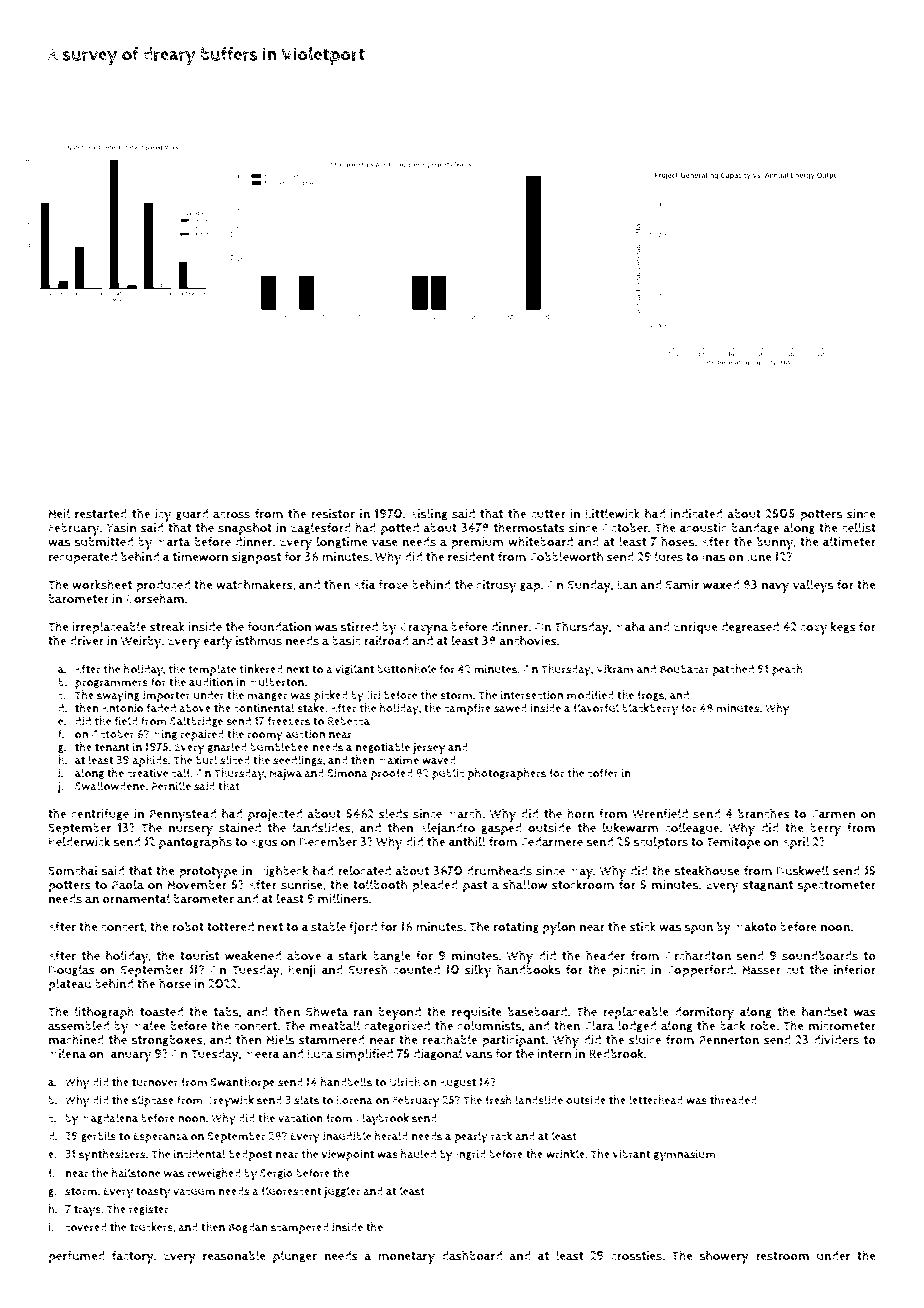 This screenshot has width=924, height=1308. Describe the element at coordinates (685, 1156) in the screenshot. I see `gymnasium` at that location.
